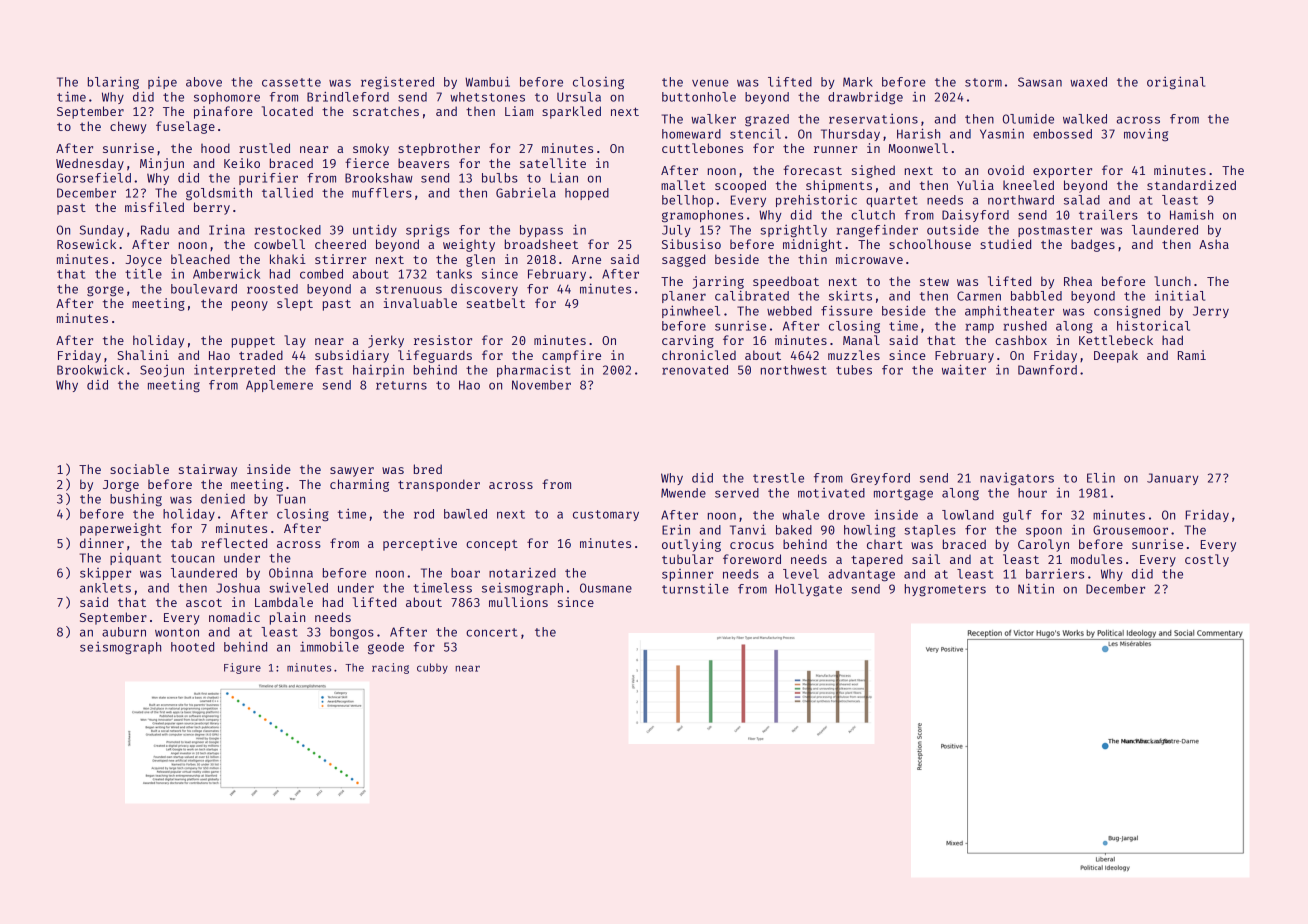  What do you see at coordinates (113, 83) in the screenshot?
I see `blaring` at bounding box center [113, 83].
